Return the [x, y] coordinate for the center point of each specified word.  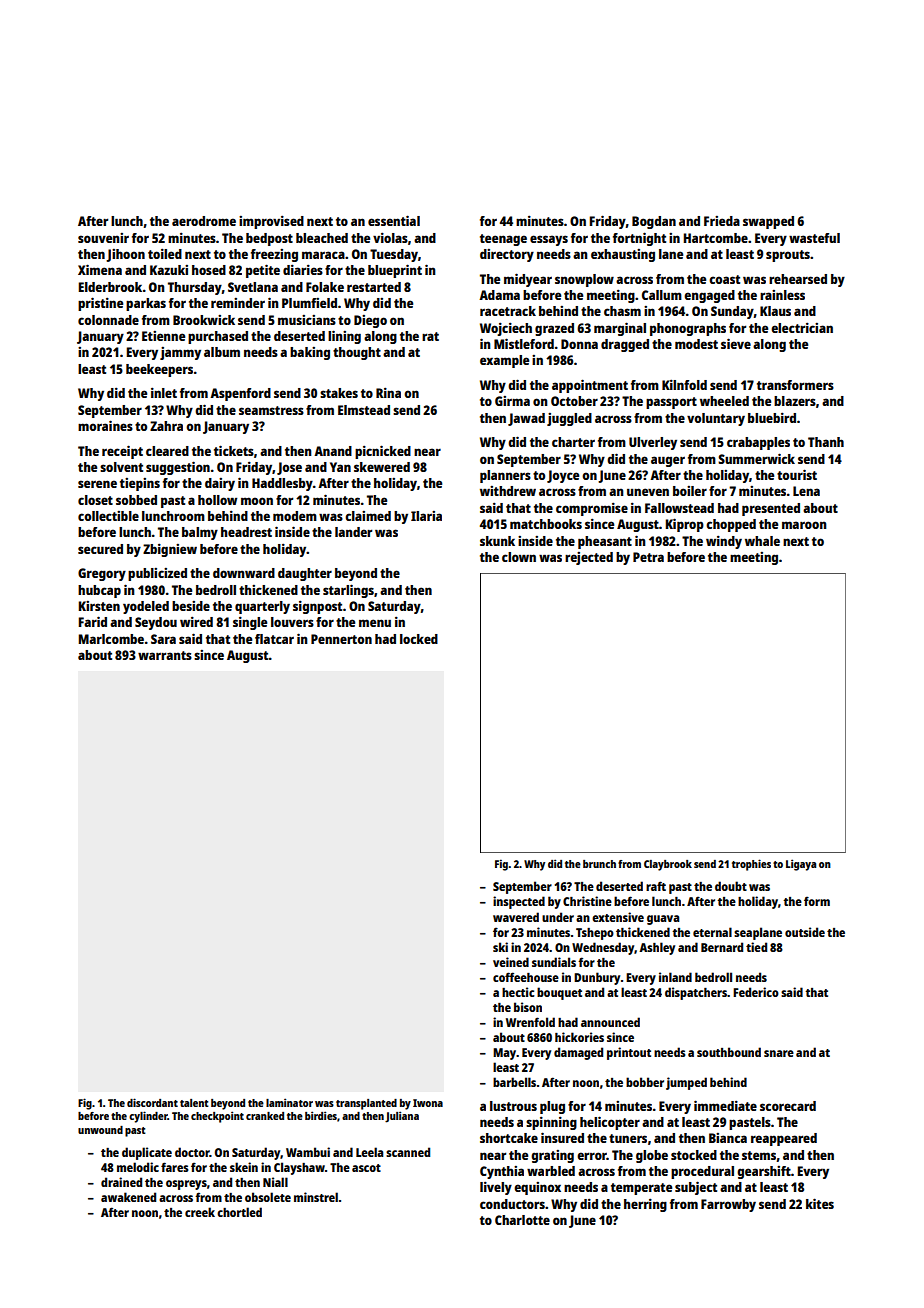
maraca [323, 255]
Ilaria [426, 516]
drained [121, 1182]
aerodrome [204, 221]
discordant [152, 1102]
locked [419, 639]
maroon [804, 525]
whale [762, 541]
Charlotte [522, 1220]
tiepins [140, 484]
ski [500, 947]
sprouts [788, 256]
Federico [756, 992]
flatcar [274, 639]
